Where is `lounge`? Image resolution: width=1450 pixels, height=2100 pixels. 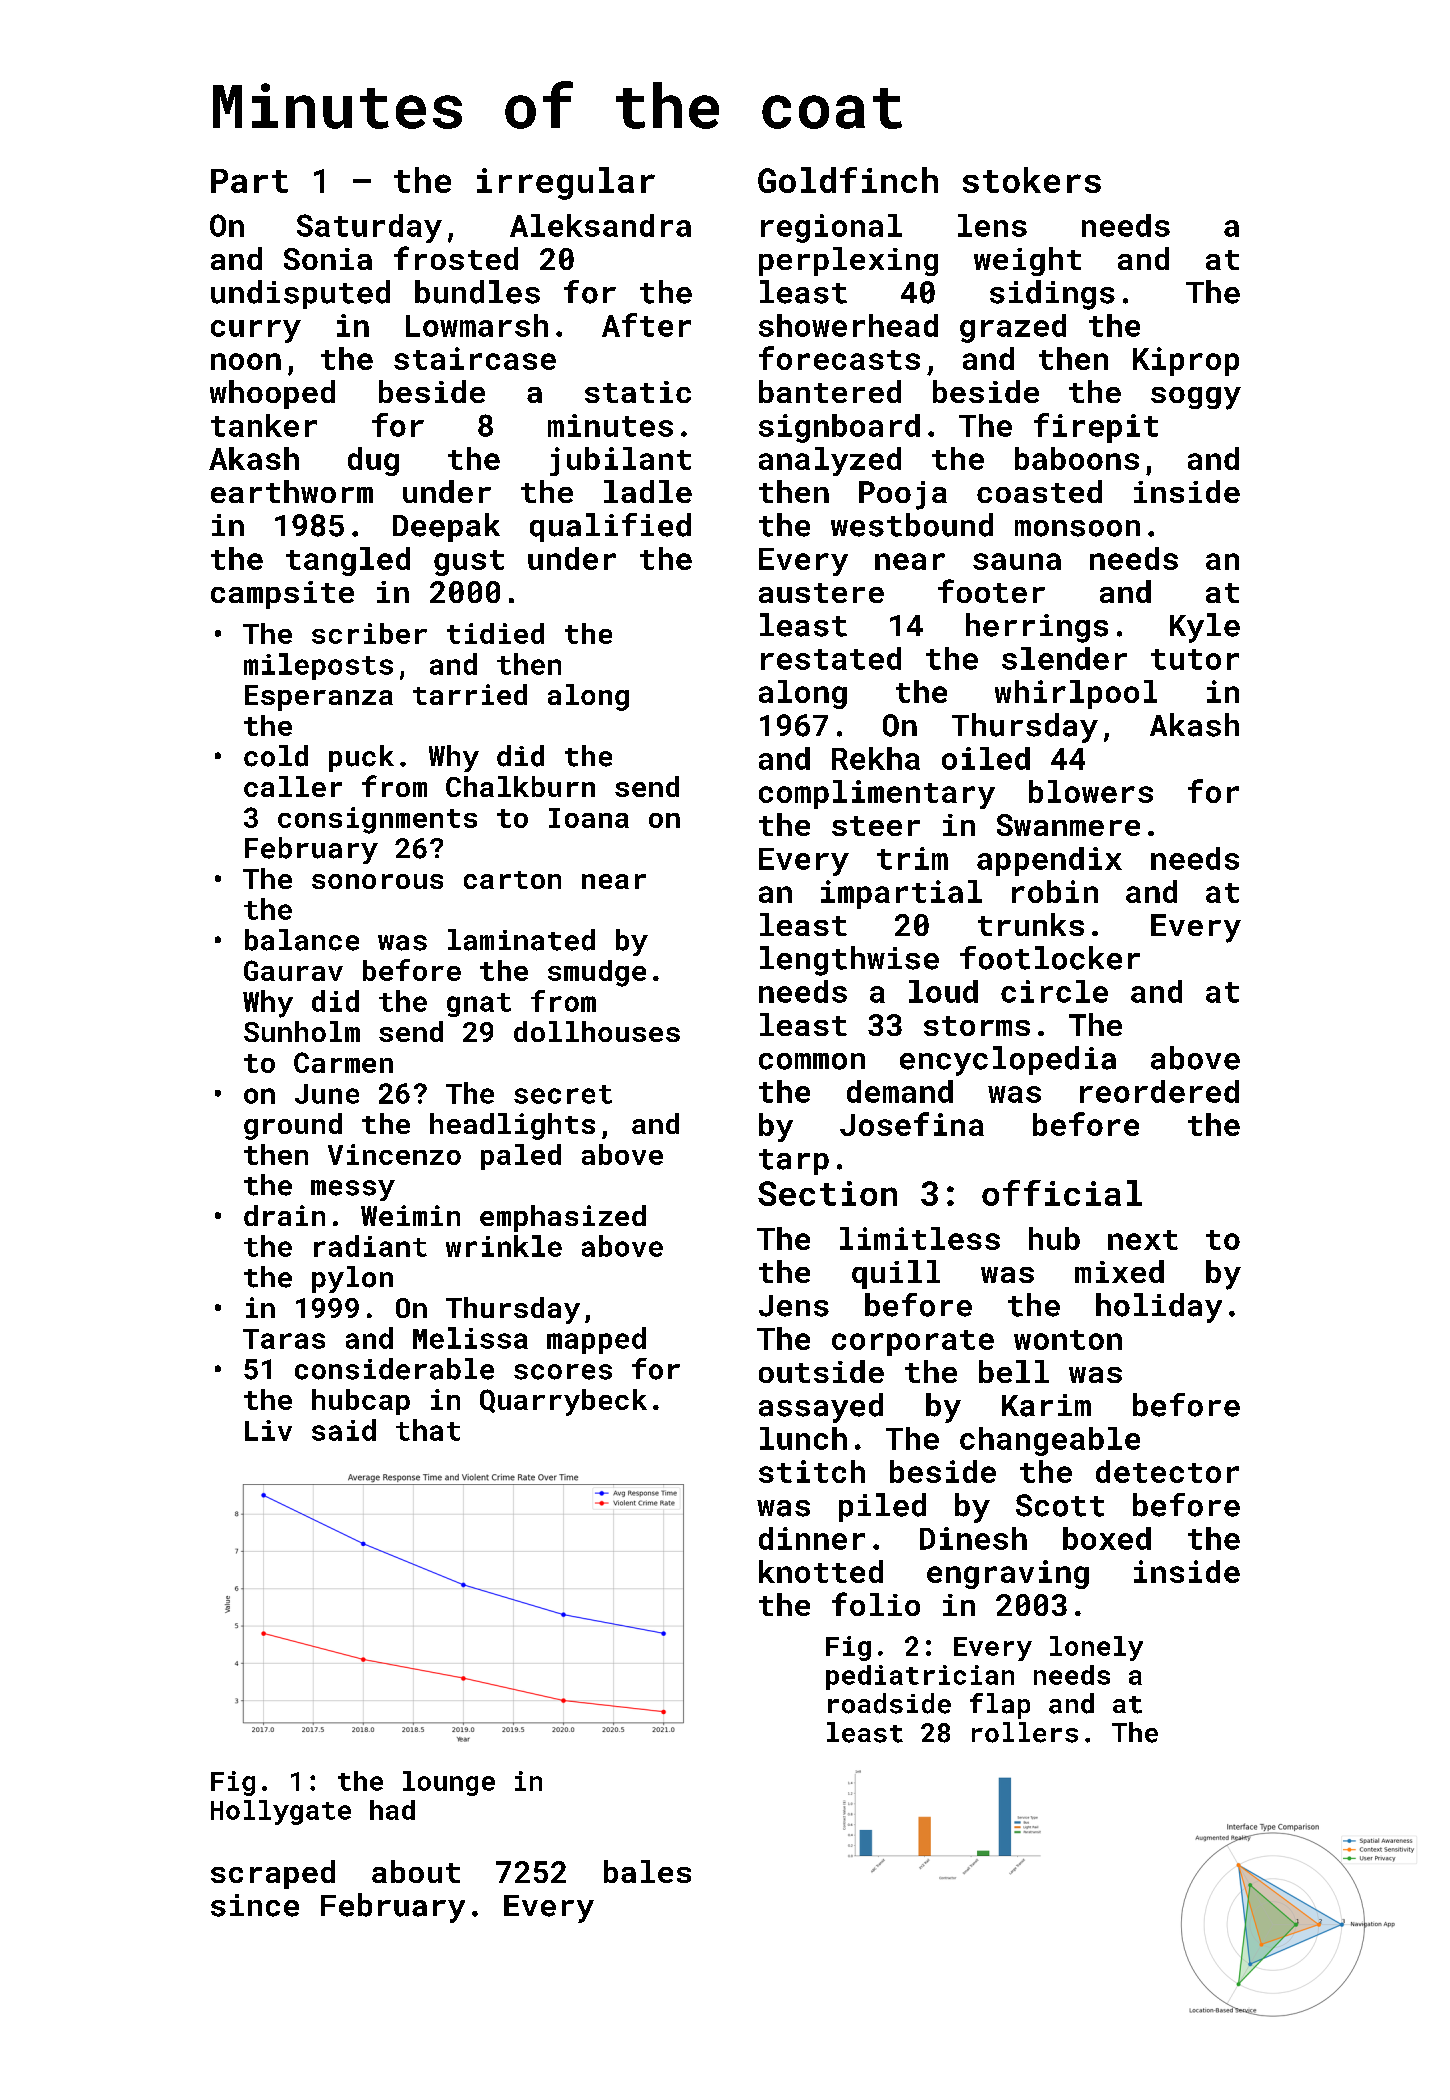 lounge is located at coordinates (449, 1783).
